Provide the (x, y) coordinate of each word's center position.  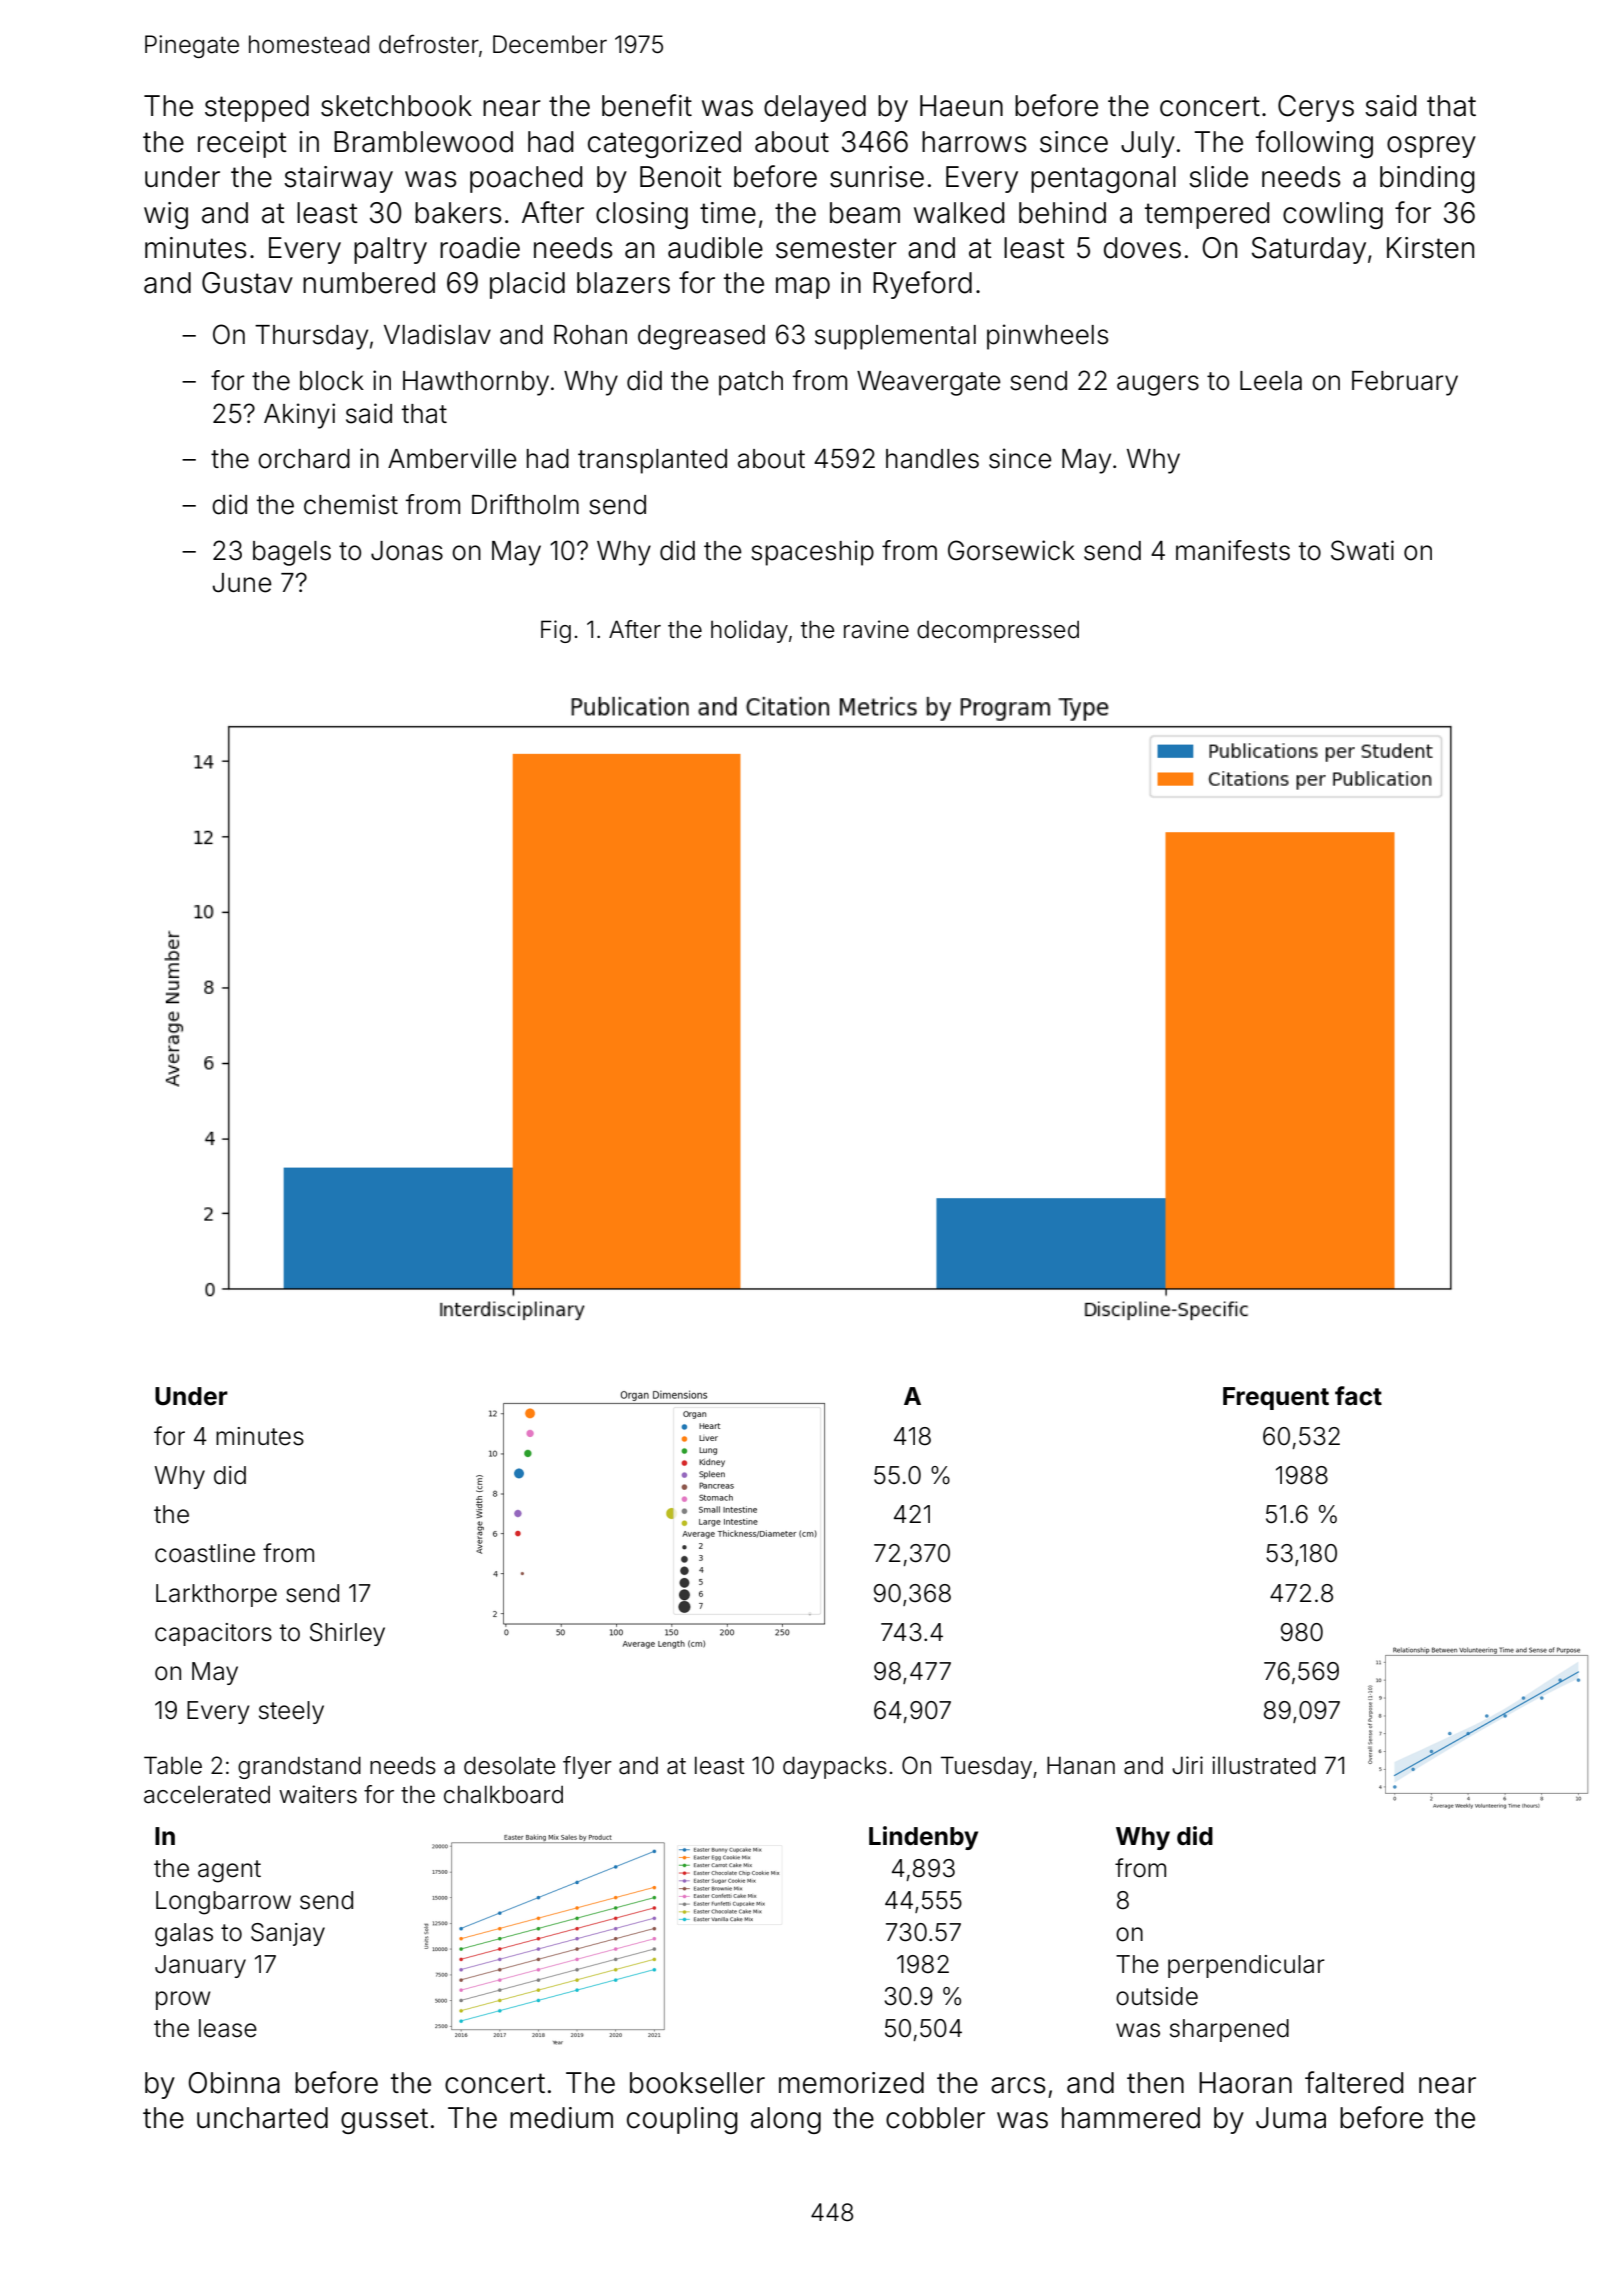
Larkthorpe (216, 1595)
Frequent (1276, 1398)
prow (183, 2000)
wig (166, 215)
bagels (292, 553)
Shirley (347, 1634)
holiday (749, 631)
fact (1358, 1396)
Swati (1362, 550)
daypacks (835, 1767)
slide (1218, 177)
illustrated (1264, 1765)
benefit (647, 105)
